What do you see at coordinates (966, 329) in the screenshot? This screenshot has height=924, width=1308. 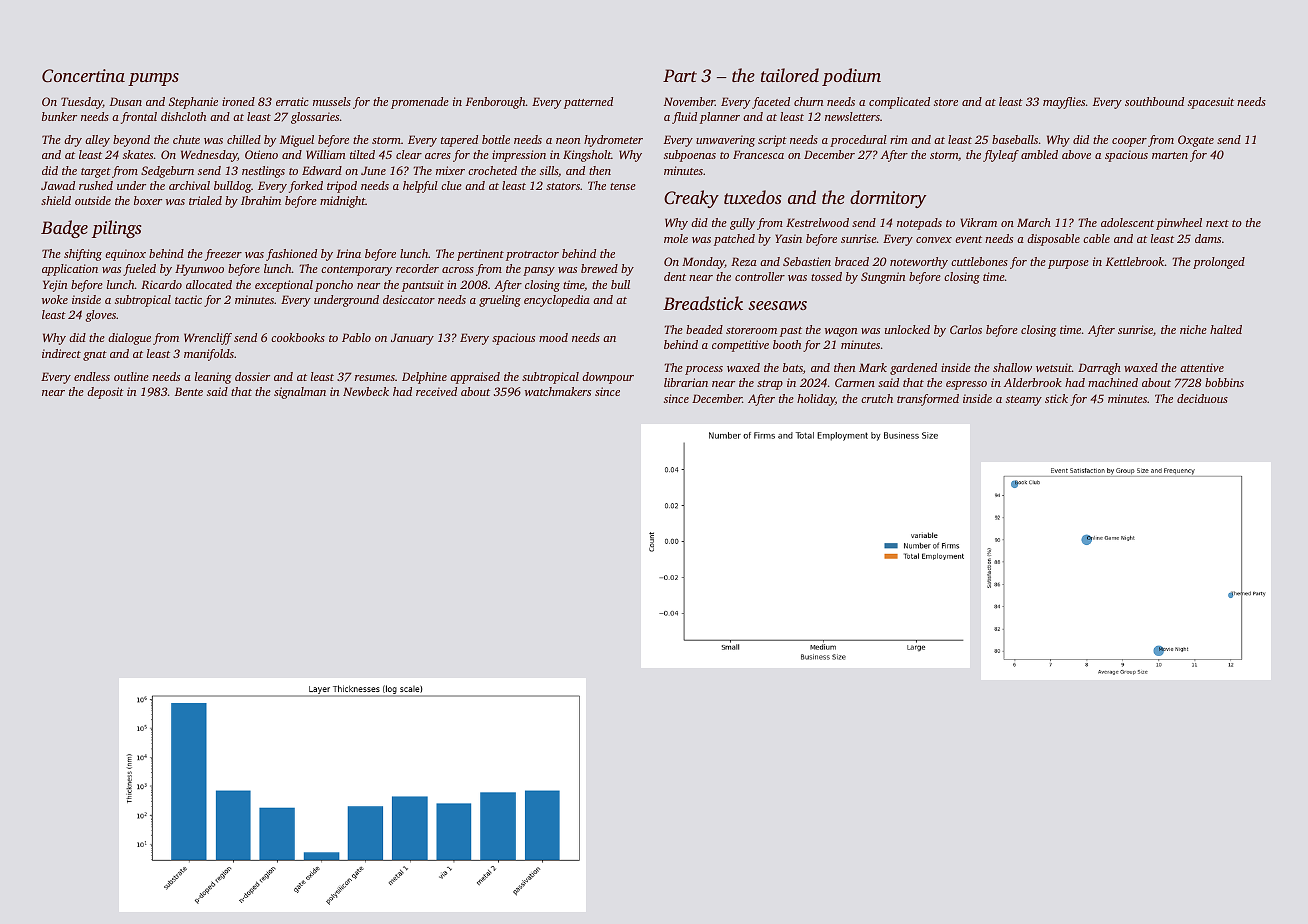 I see `Carlos` at bounding box center [966, 329].
